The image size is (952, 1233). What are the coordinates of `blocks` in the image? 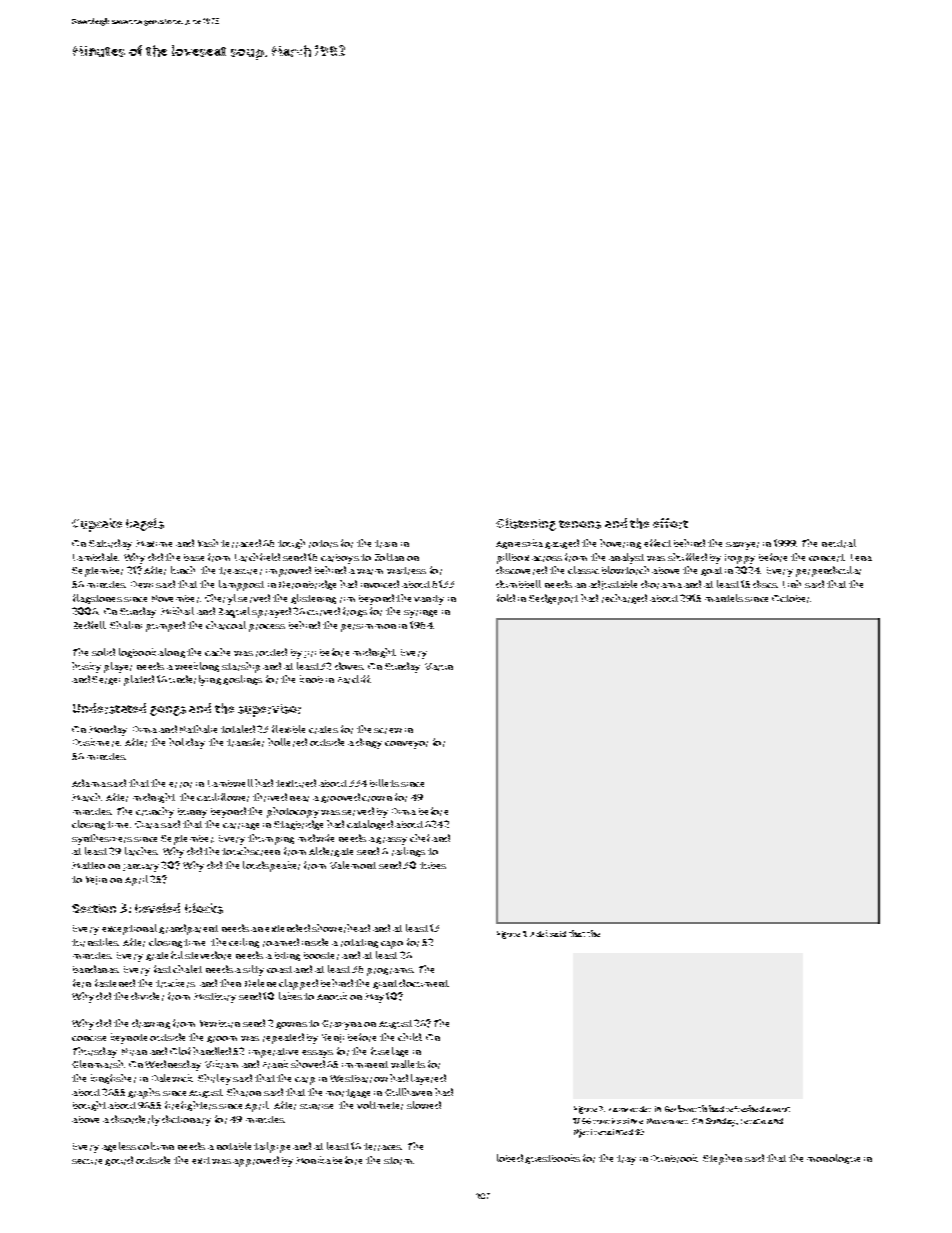 It's located at (204, 908).
